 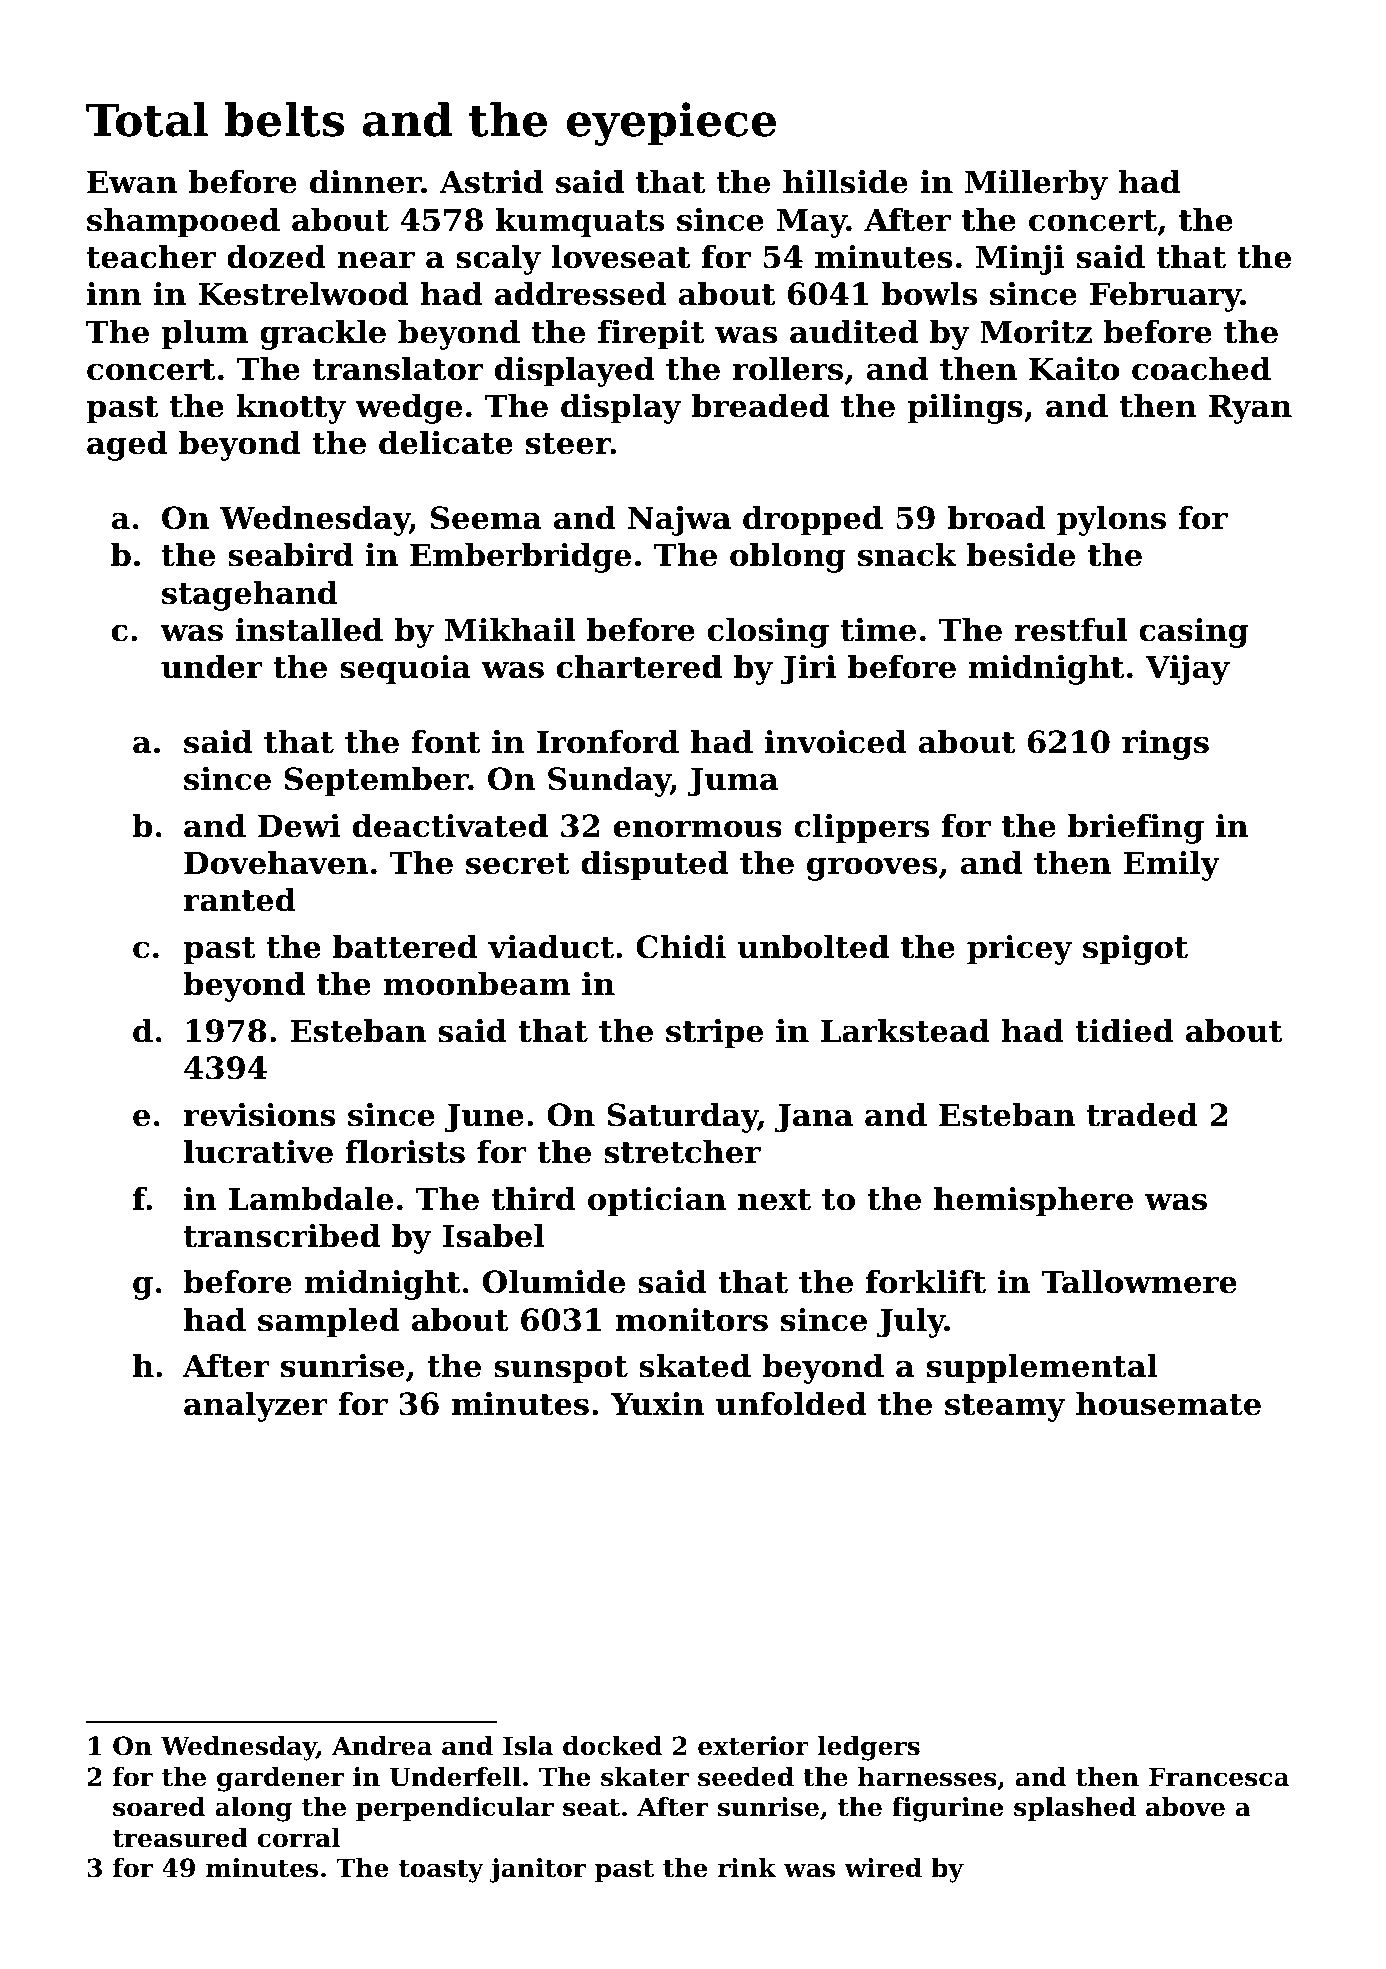 What do you see at coordinates (1136, 829) in the screenshot?
I see `briefing` at bounding box center [1136, 829].
